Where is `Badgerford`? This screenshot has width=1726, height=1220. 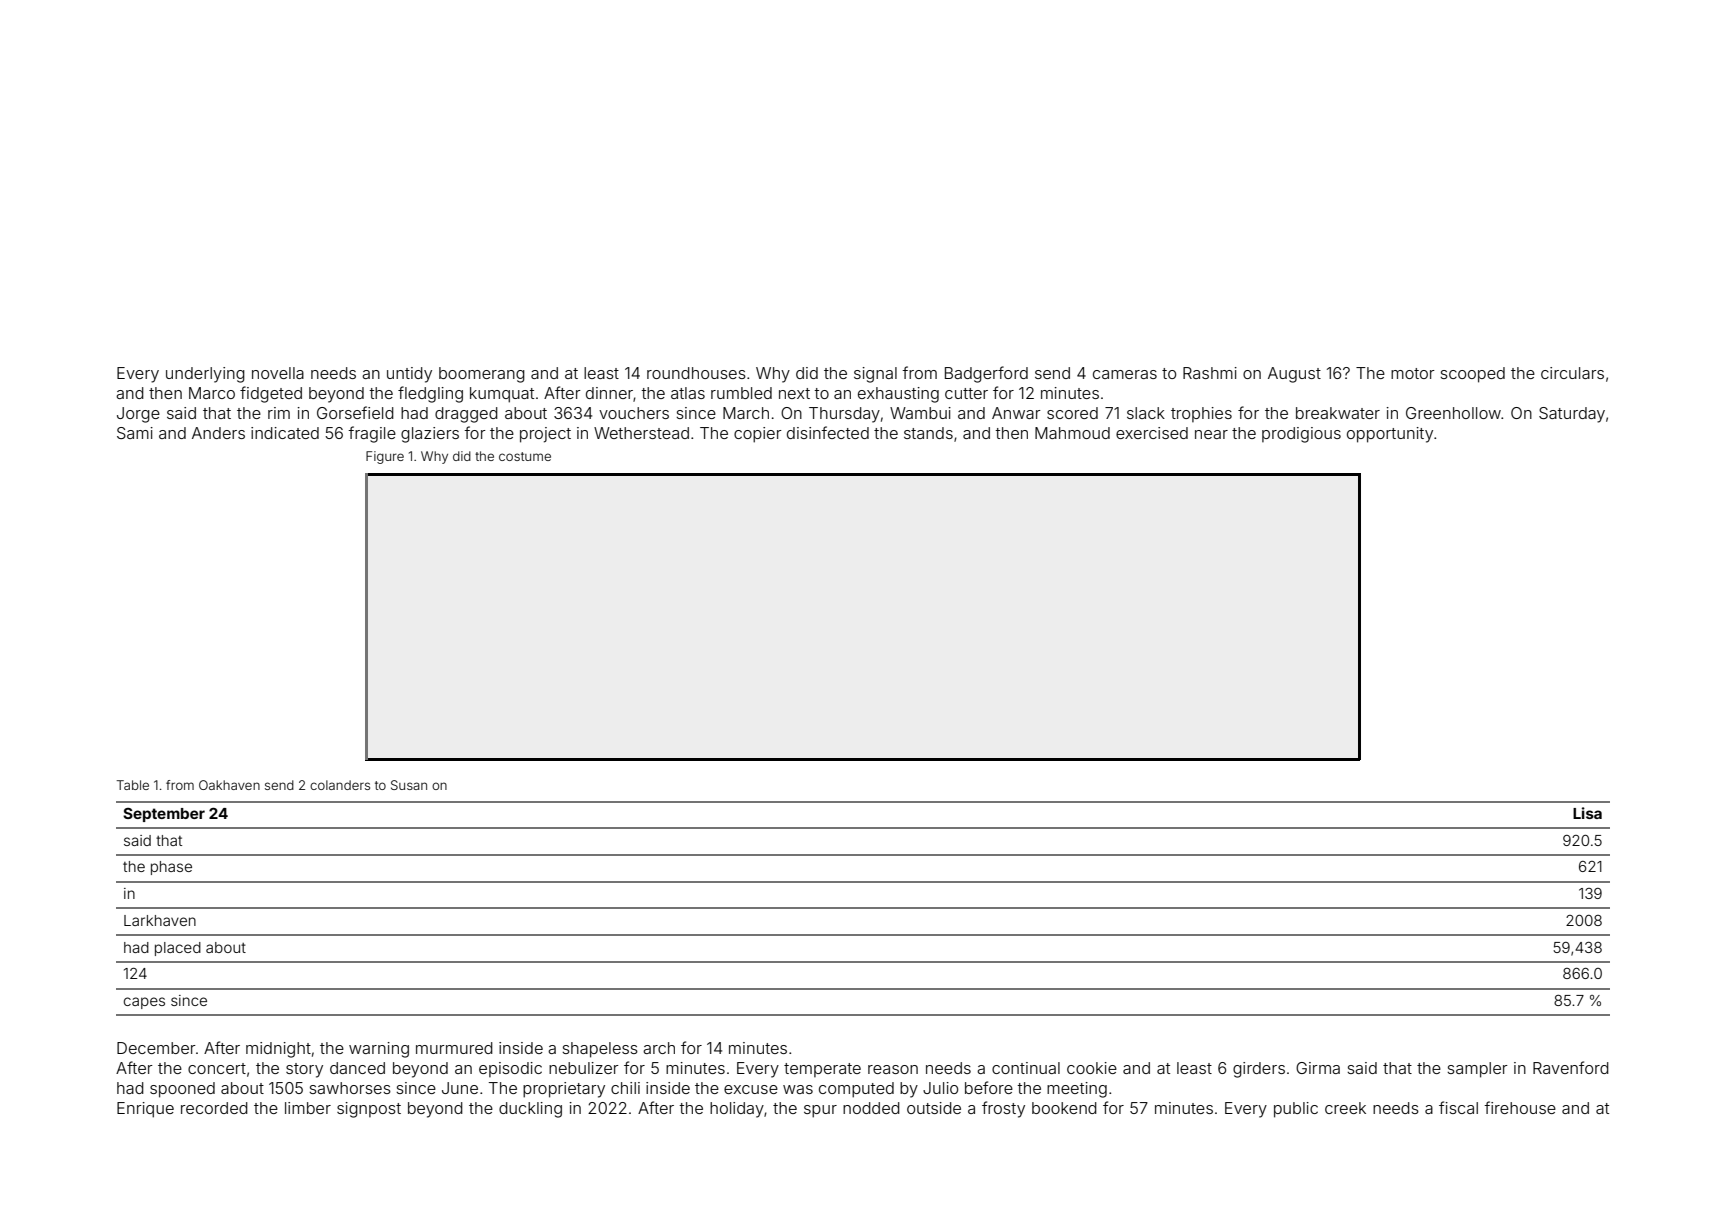 Badgerford is located at coordinates (986, 374).
